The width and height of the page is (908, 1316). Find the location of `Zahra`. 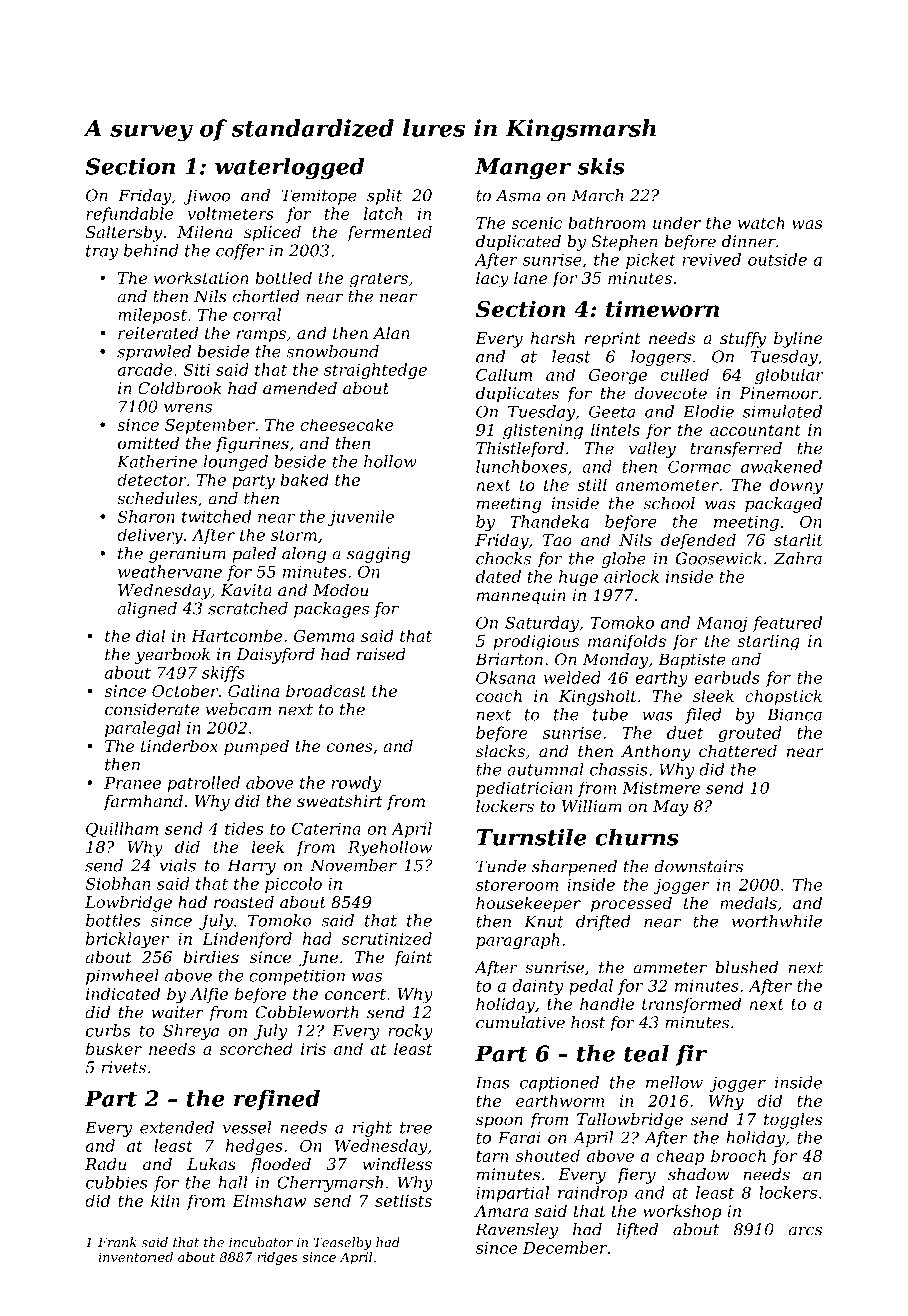

Zahra is located at coordinates (798, 558).
